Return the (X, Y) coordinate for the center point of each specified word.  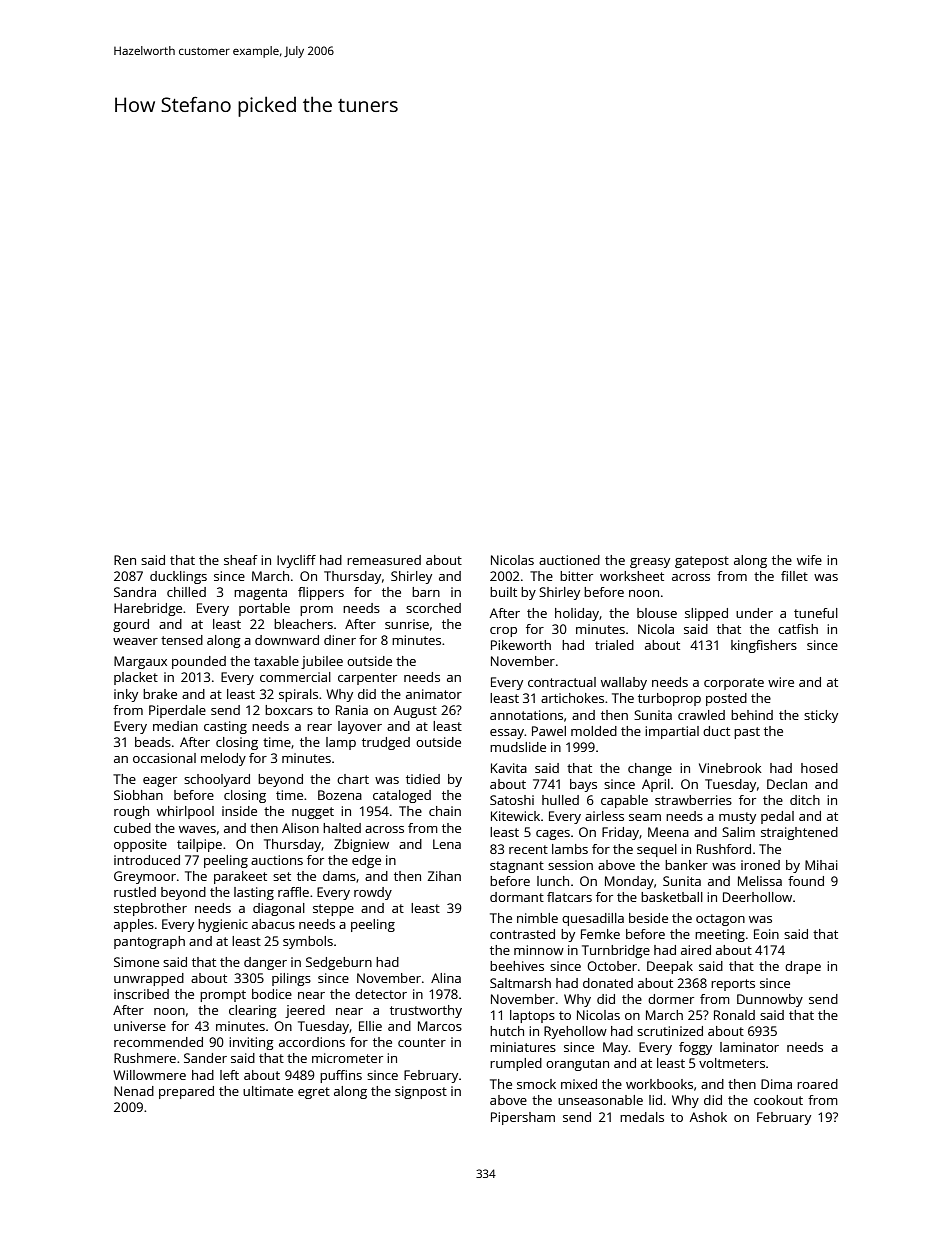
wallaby (624, 683)
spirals (298, 695)
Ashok (708, 1117)
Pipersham (523, 1118)
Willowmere (149, 1075)
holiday (577, 614)
